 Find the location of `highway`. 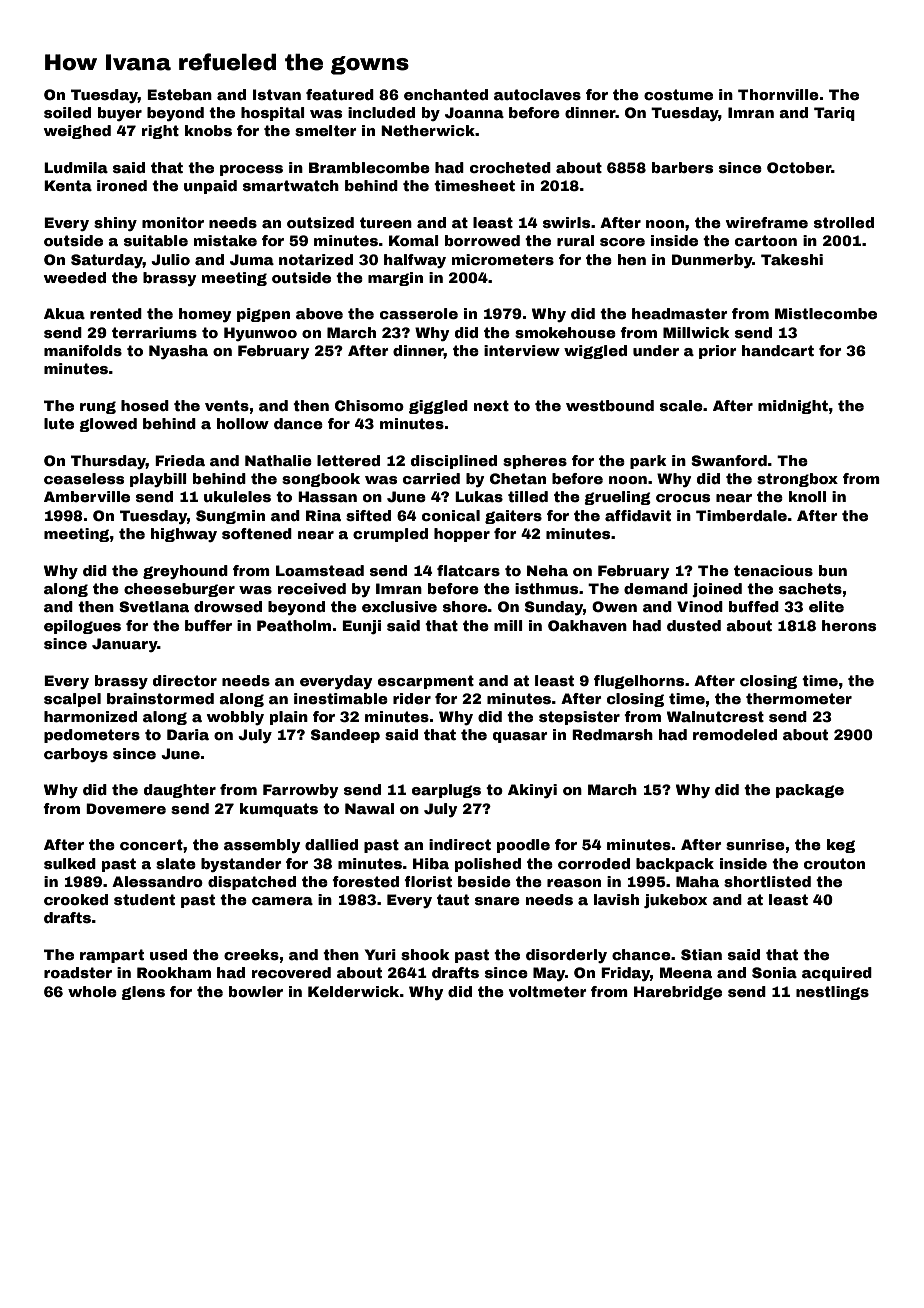

highway is located at coordinates (184, 535).
